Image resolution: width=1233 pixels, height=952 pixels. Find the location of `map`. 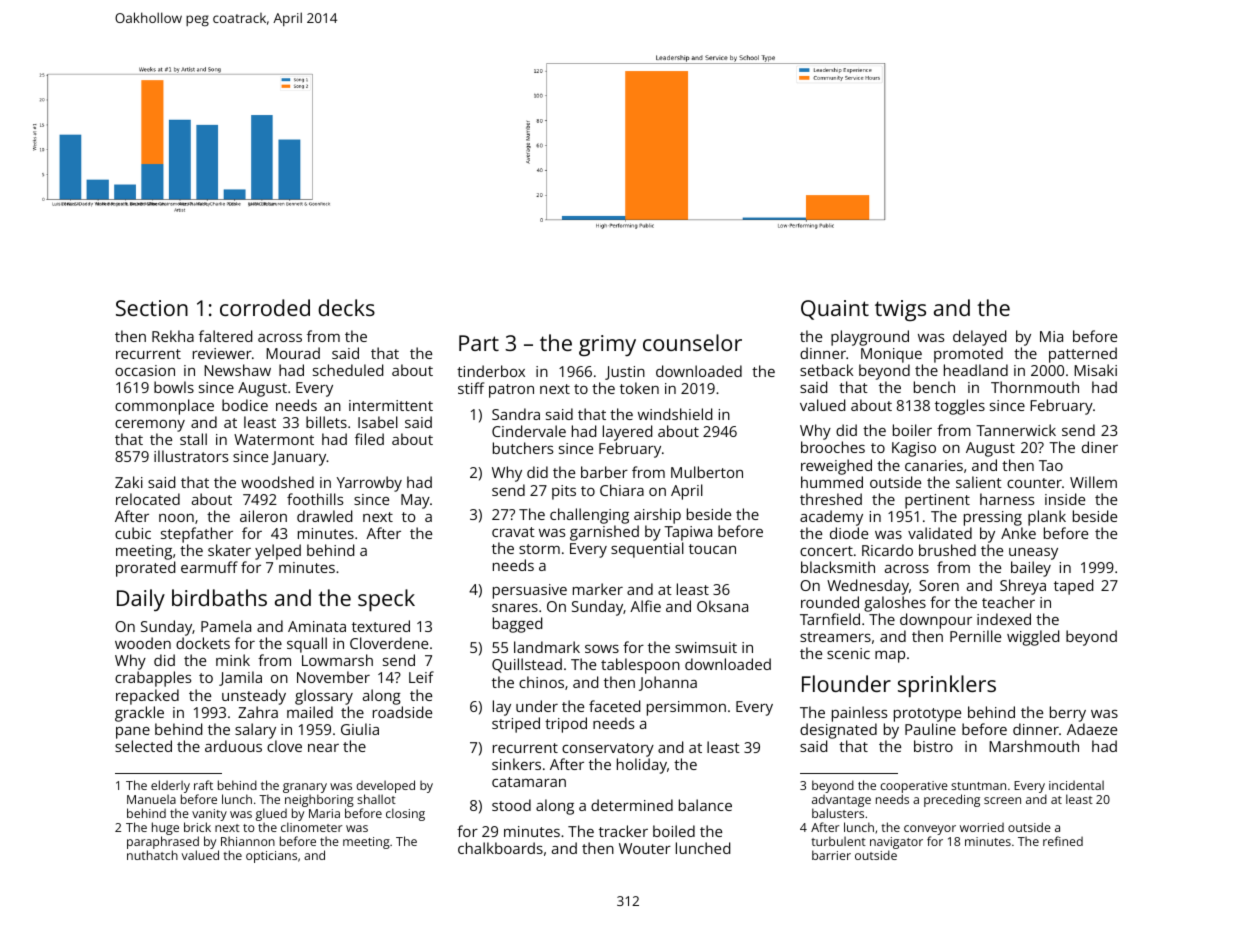

map is located at coordinates (890, 657).
